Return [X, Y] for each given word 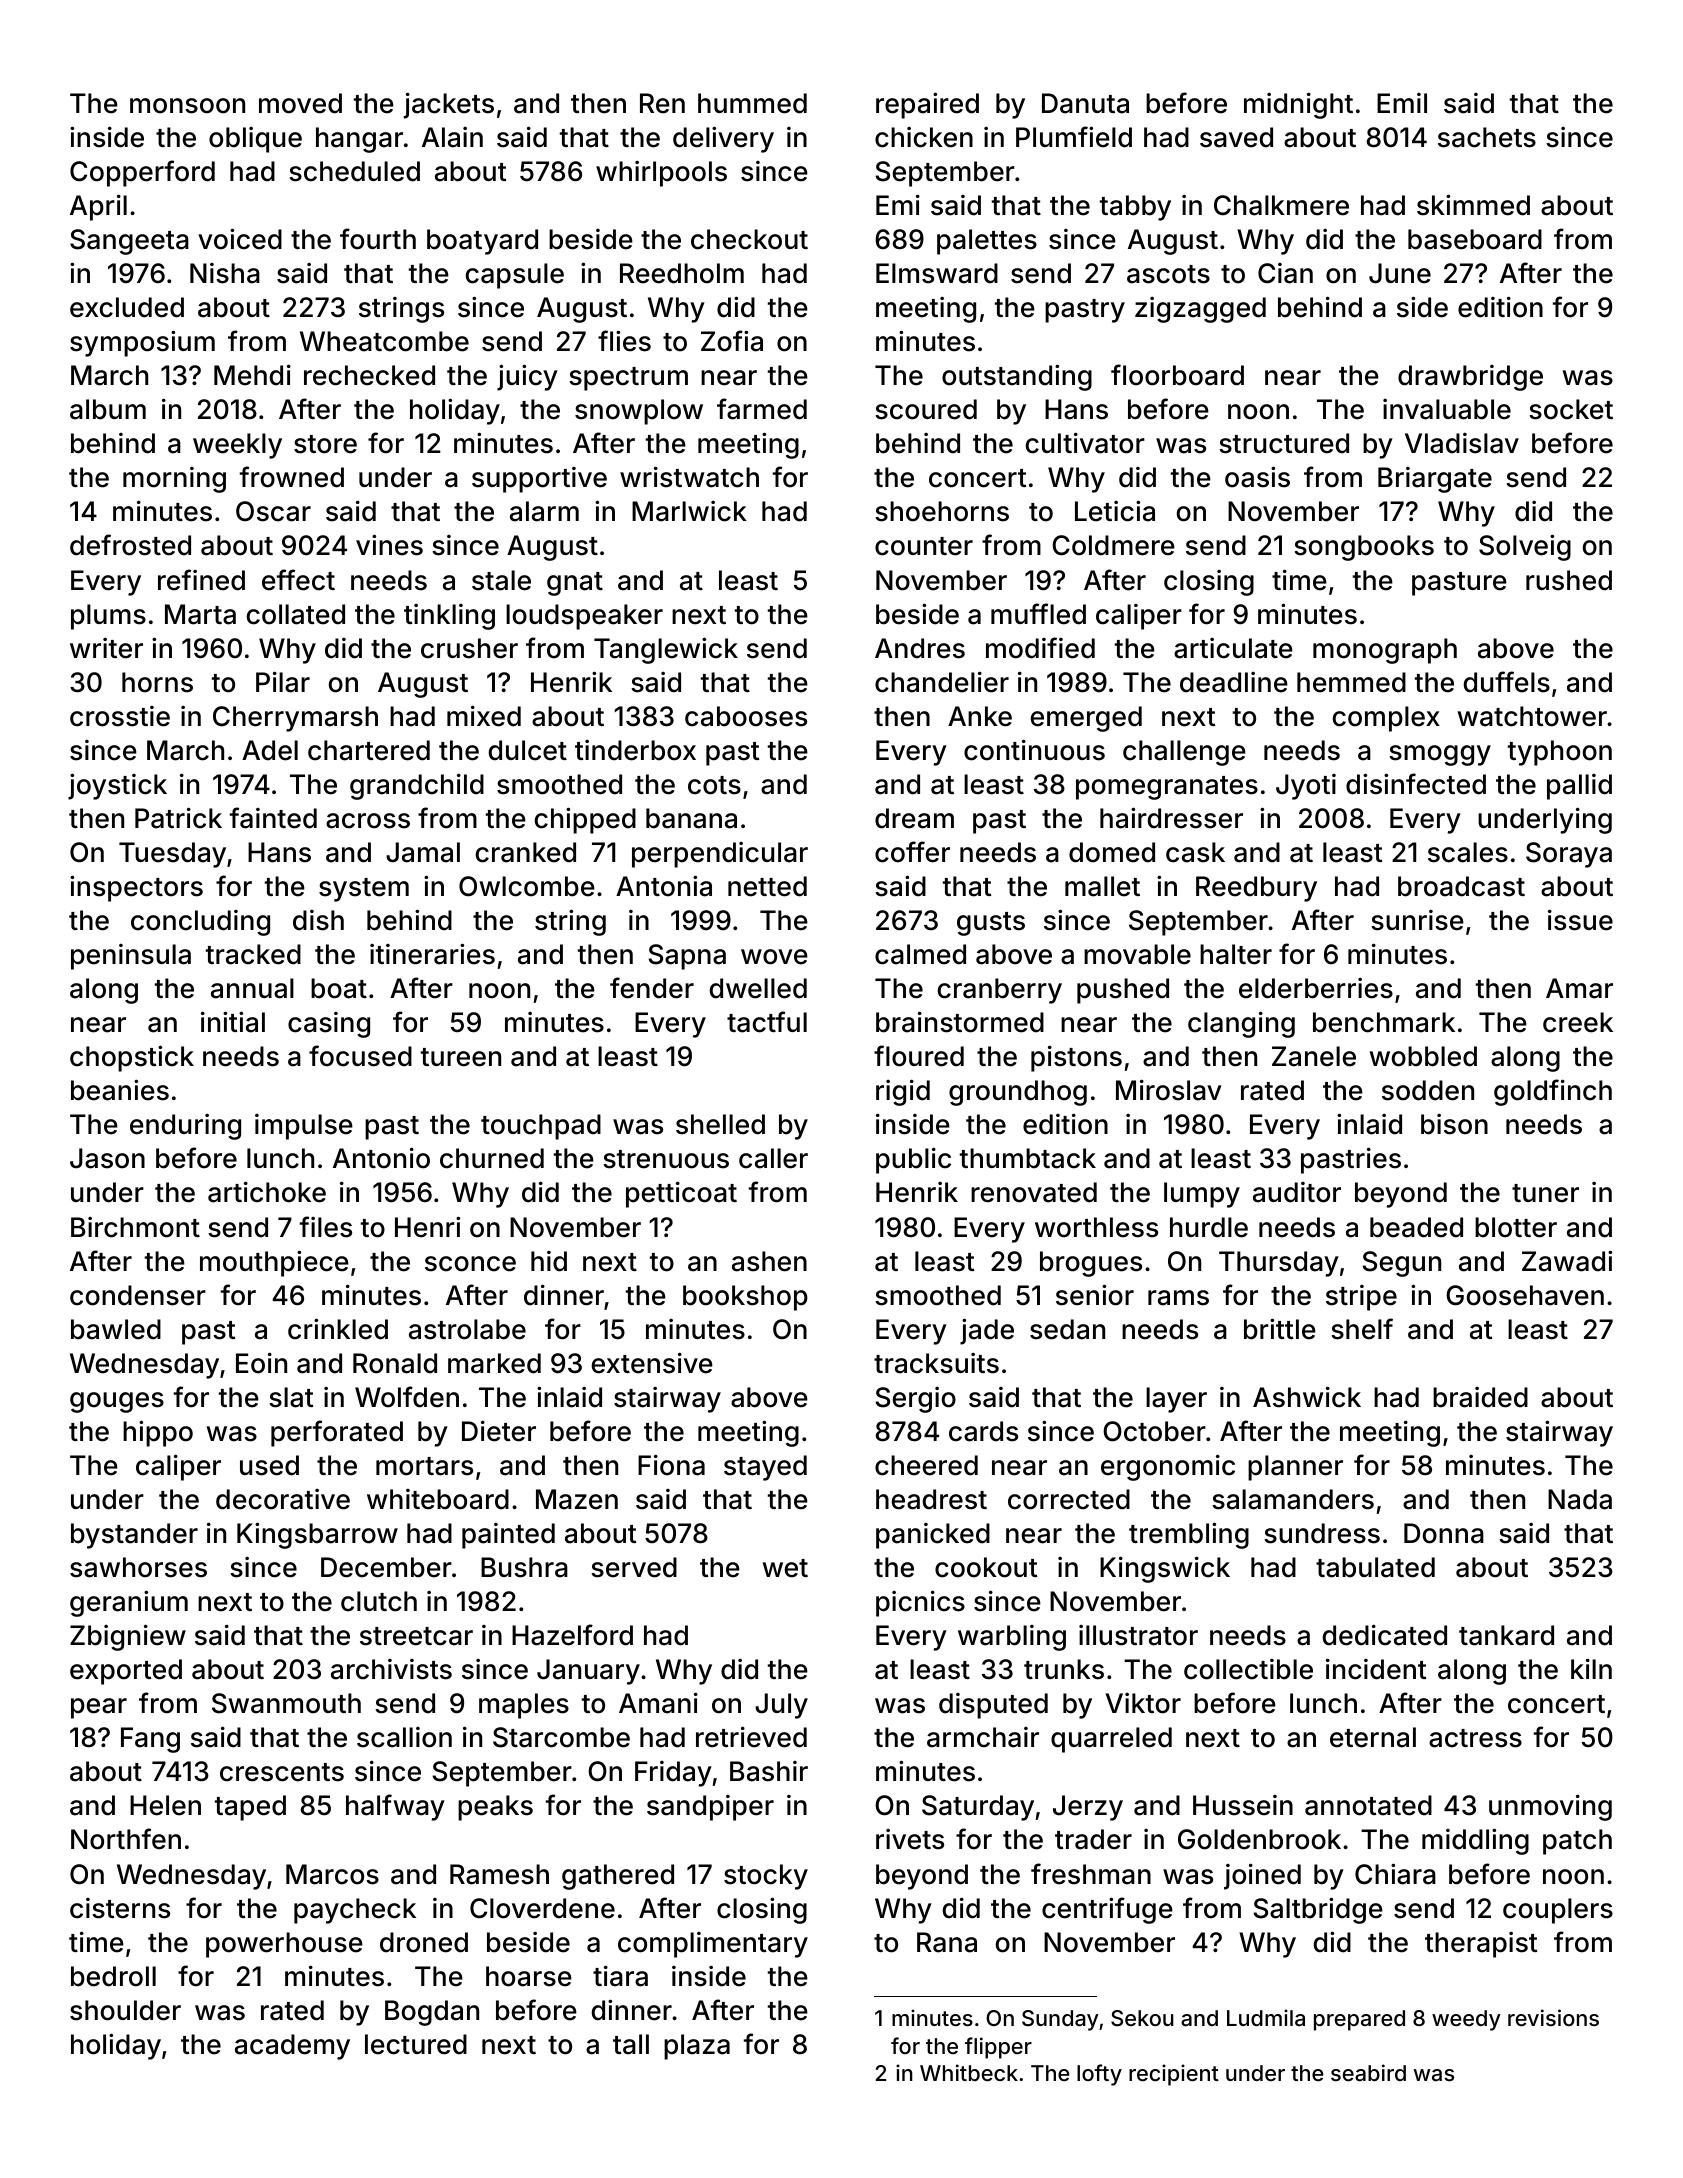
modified [1040, 648]
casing [329, 1025]
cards [983, 1431]
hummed [752, 103]
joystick [117, 786]
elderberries [1316, 988]
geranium [129, 1603]
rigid [903, 1092]
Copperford [142, 173]
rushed [1569, 580]
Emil [1402, 103]
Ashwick [1307, 1397]
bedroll [113, 1976]
